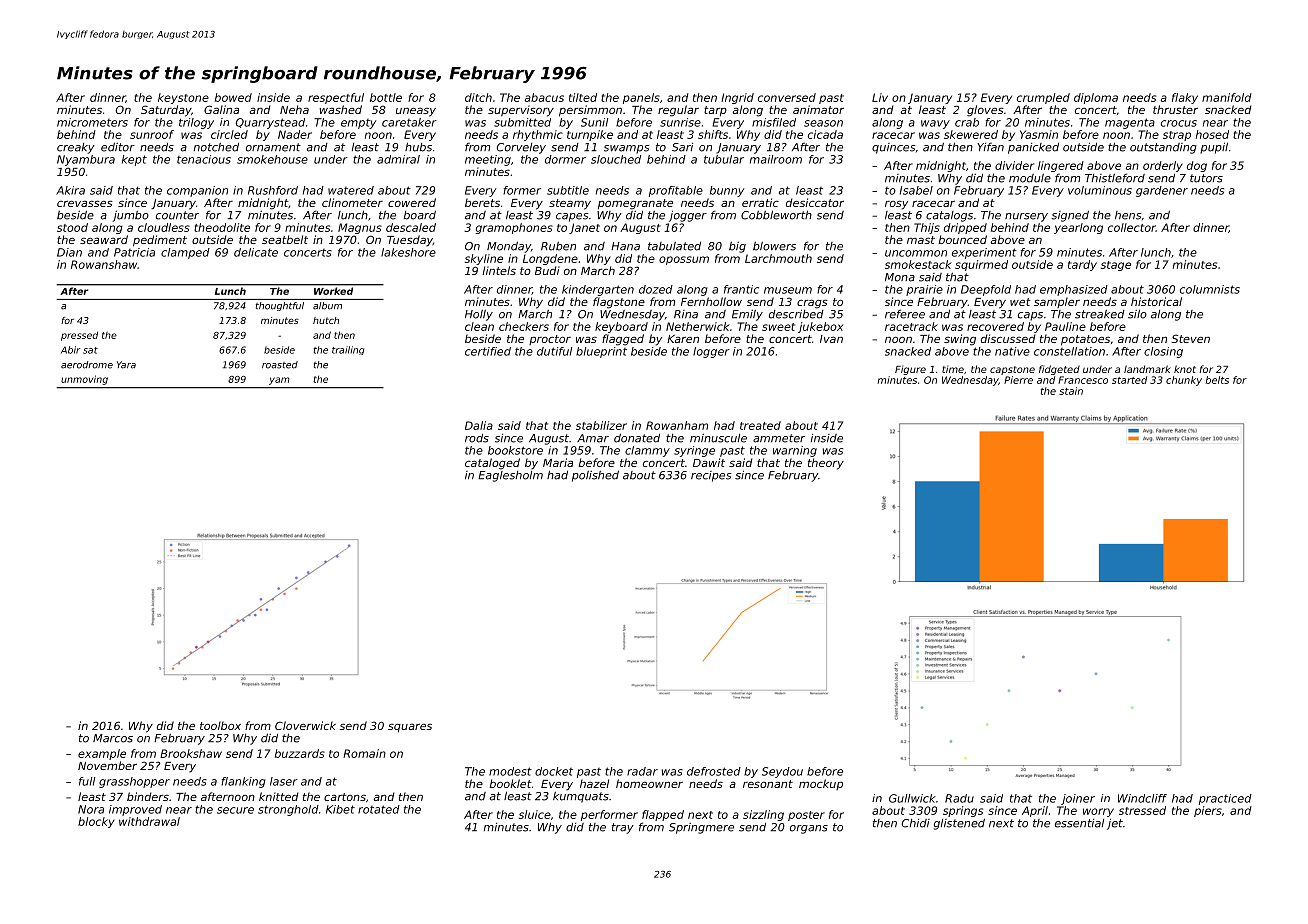  What do you see at coordinates (87, 365) in the page?
I see `aerodrome` at bounding box center [87, 365].
